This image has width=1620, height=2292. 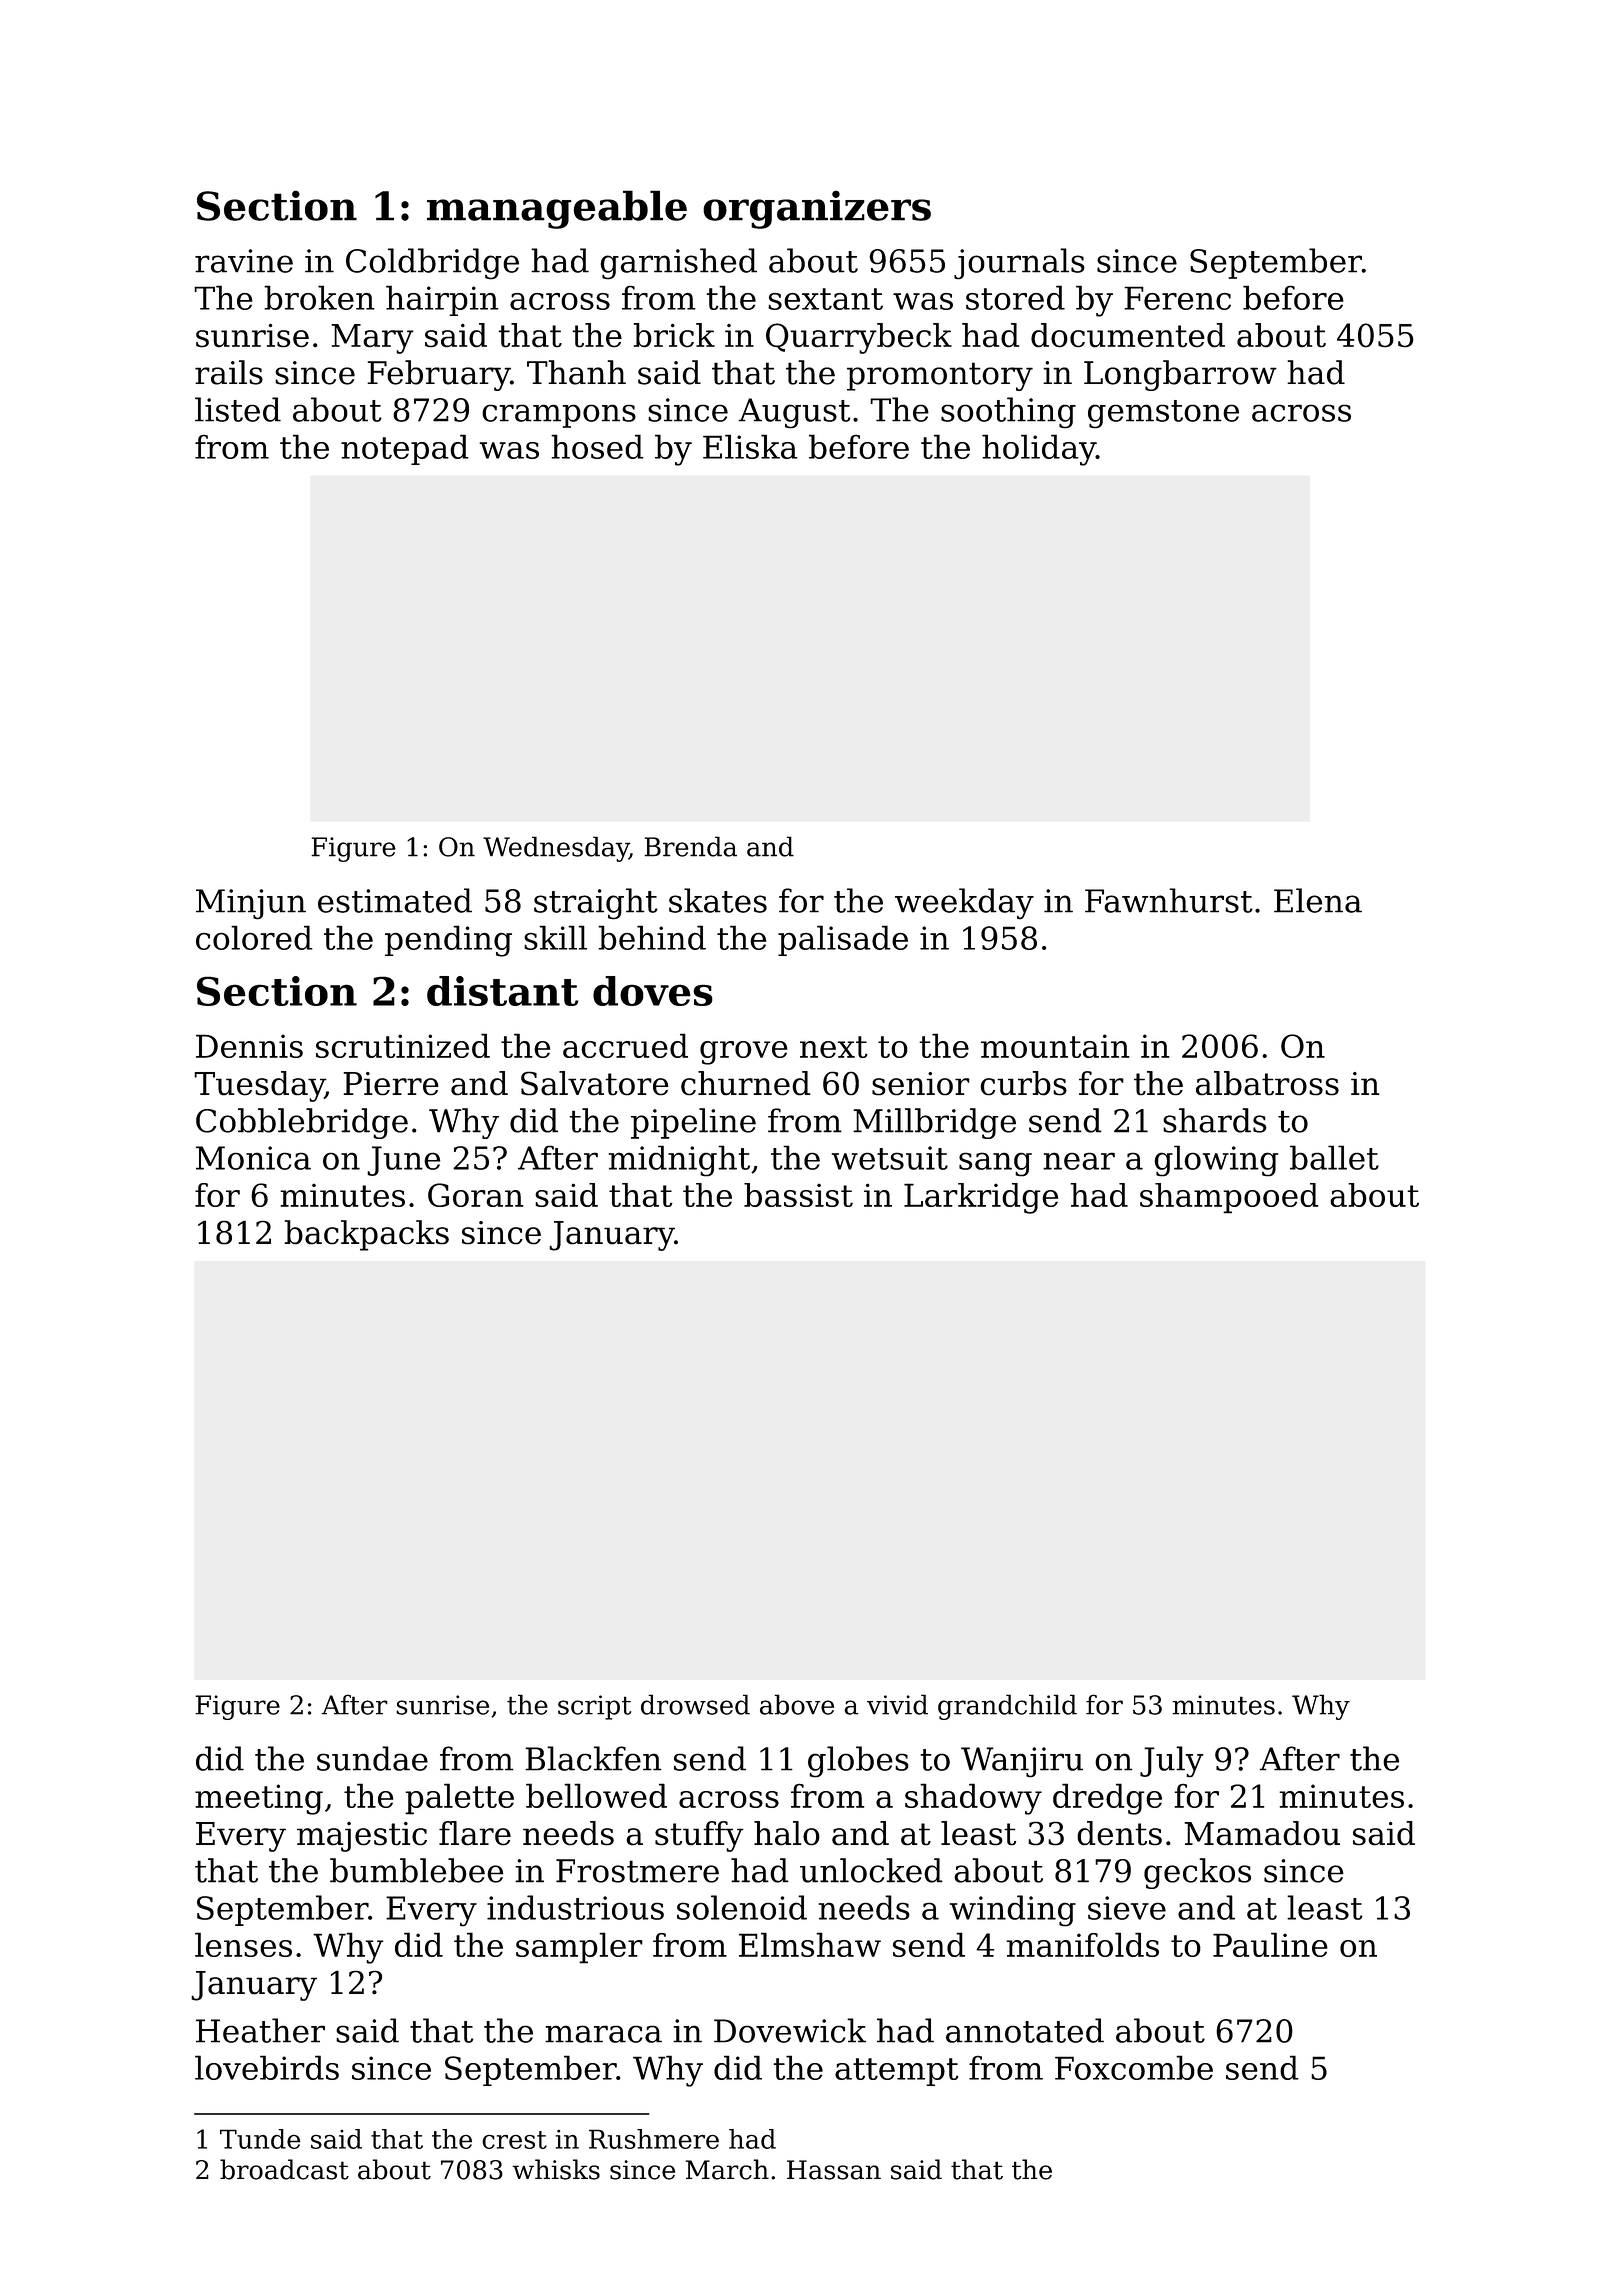 I want to click on broadcast, so click(x=284, y=2169).
